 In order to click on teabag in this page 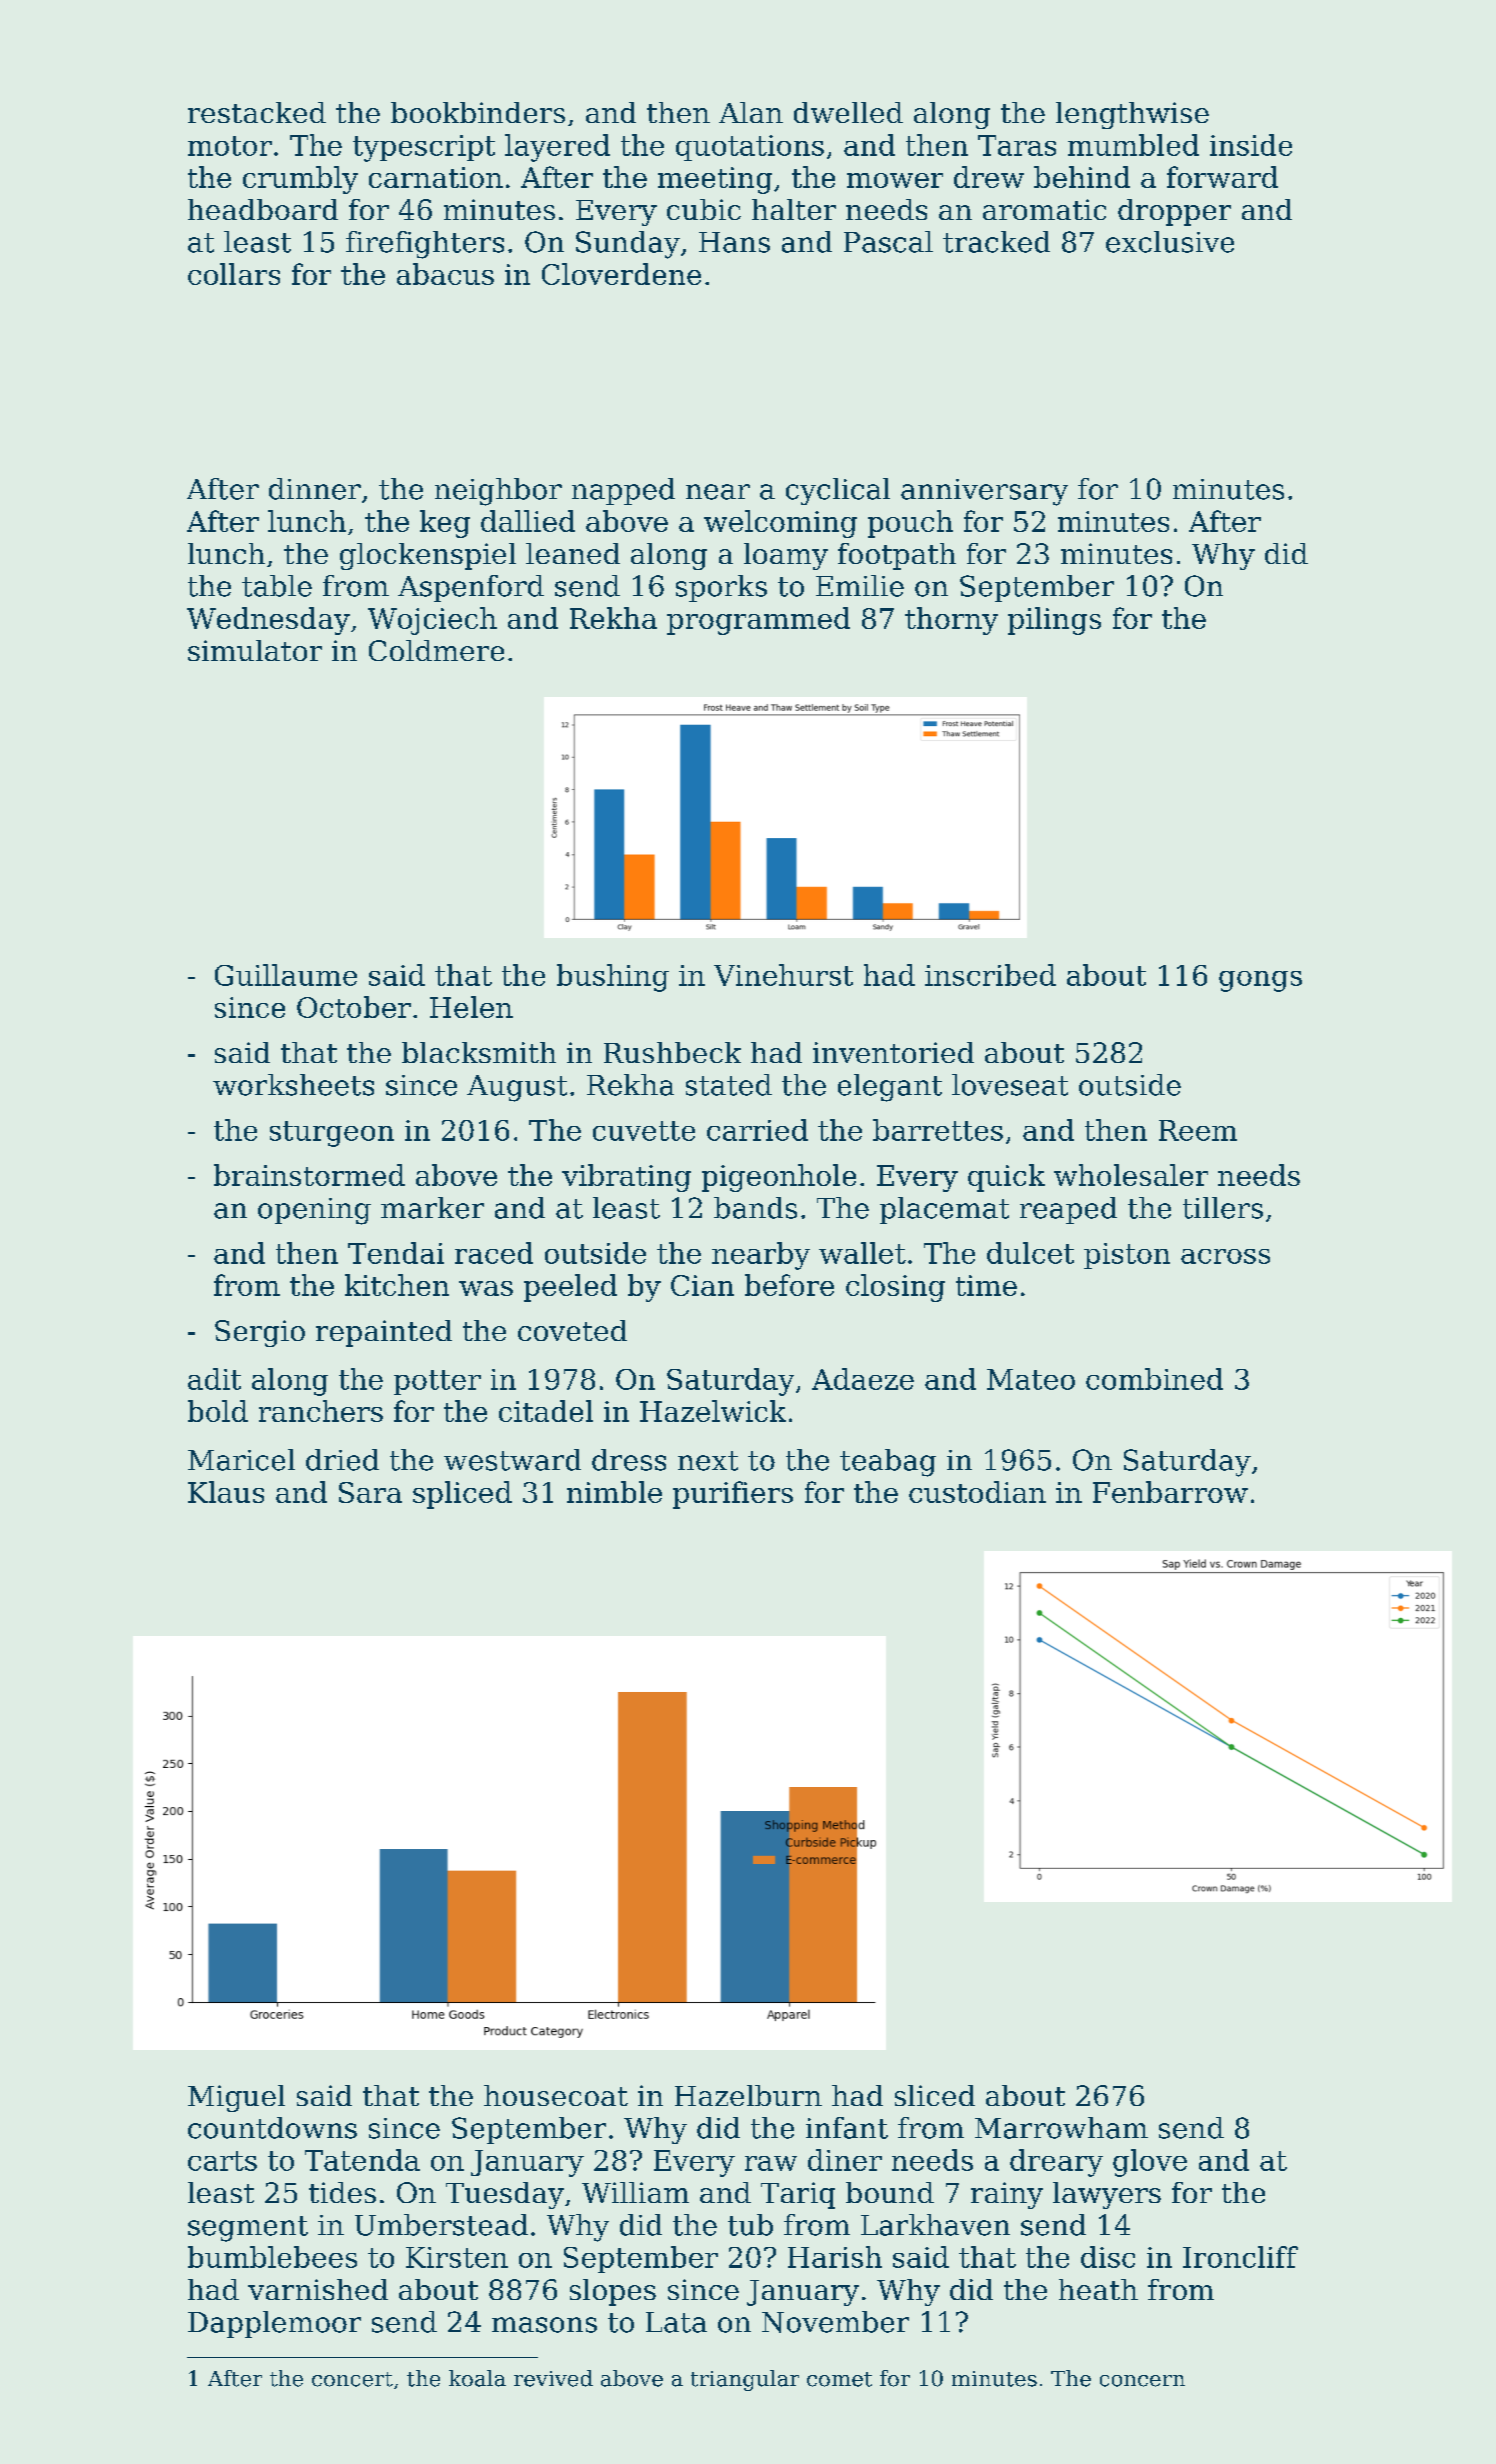, I will do `click(888, 1463)`.
